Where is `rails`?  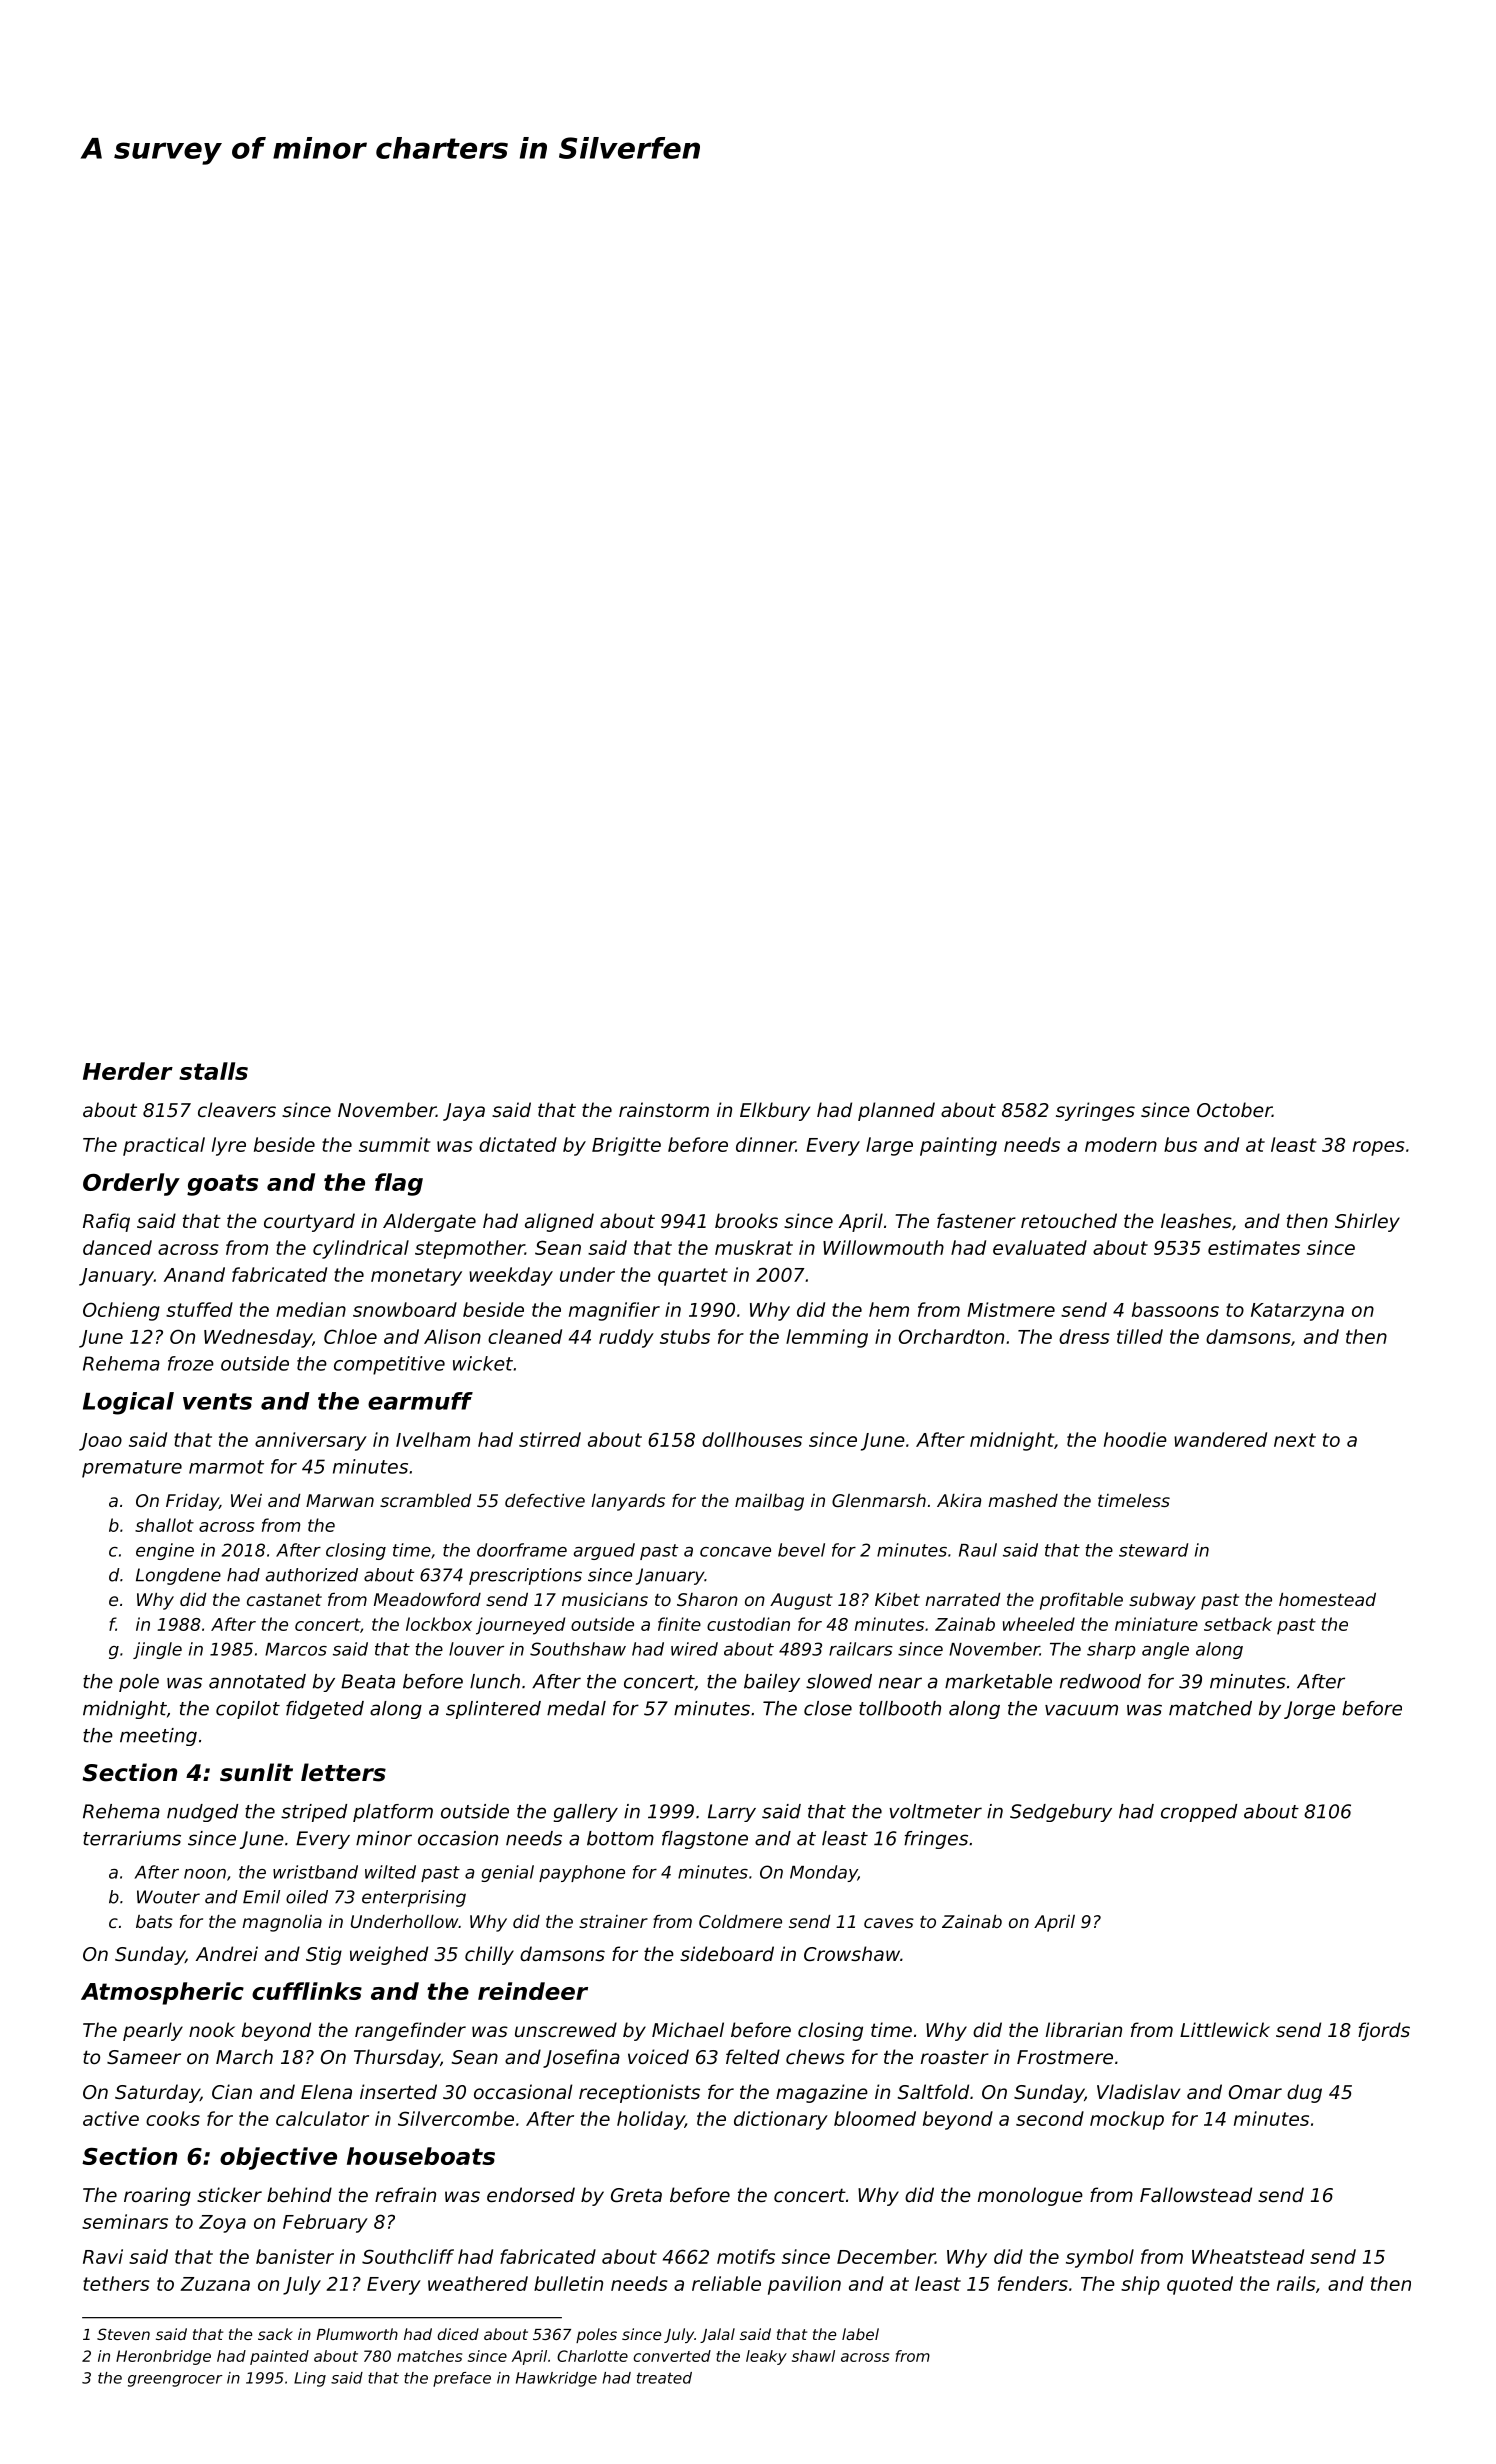 rails is located at coordinates (1296, 2283).
